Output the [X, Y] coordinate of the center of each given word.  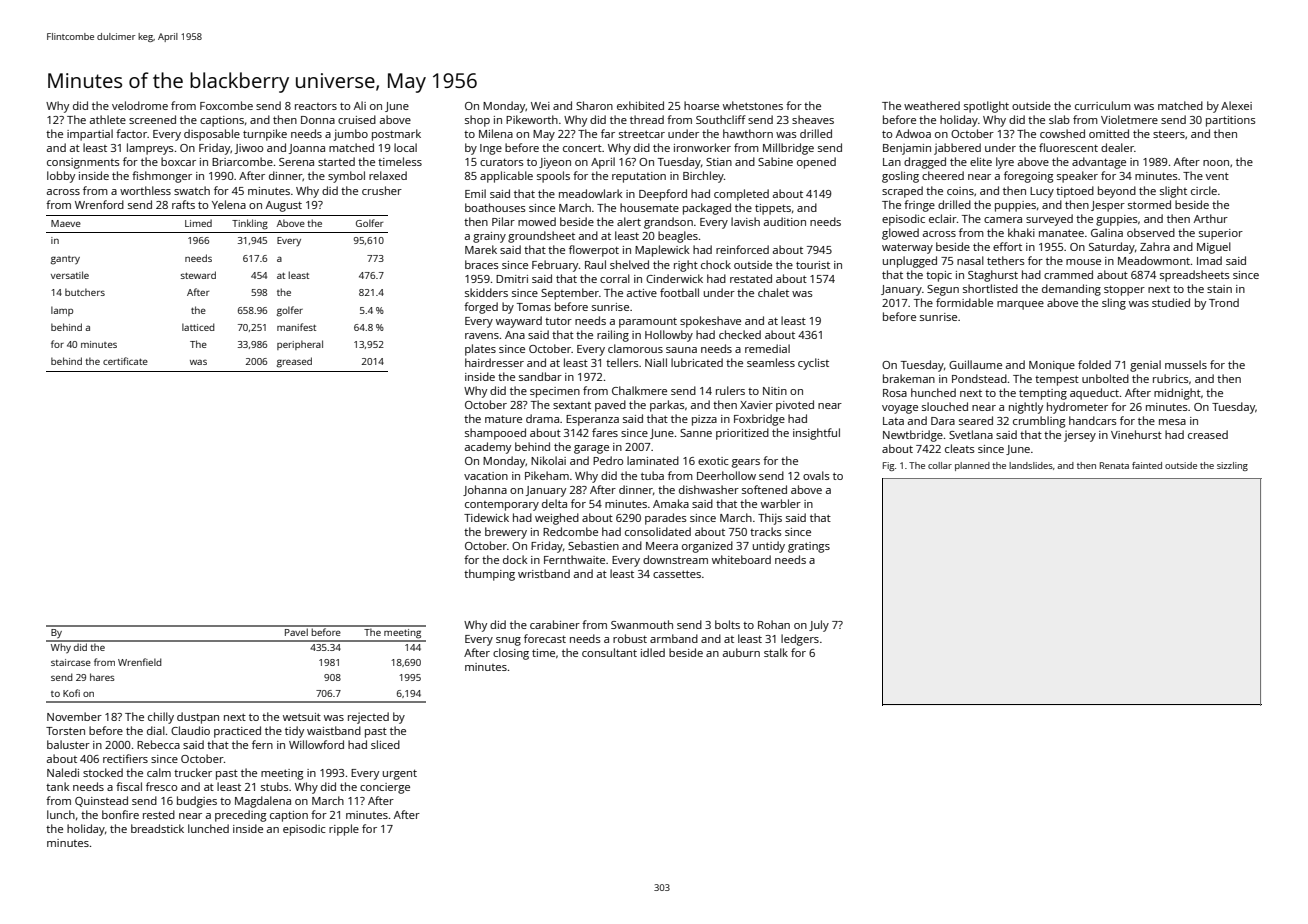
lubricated [697, 362]
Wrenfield [140, 662]
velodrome [140, 105]
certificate [125, 361]
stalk [776, 652]
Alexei [1236, 105]
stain [1219, 289]
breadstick [157, 828]
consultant [609, 652]
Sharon [594, 105]
